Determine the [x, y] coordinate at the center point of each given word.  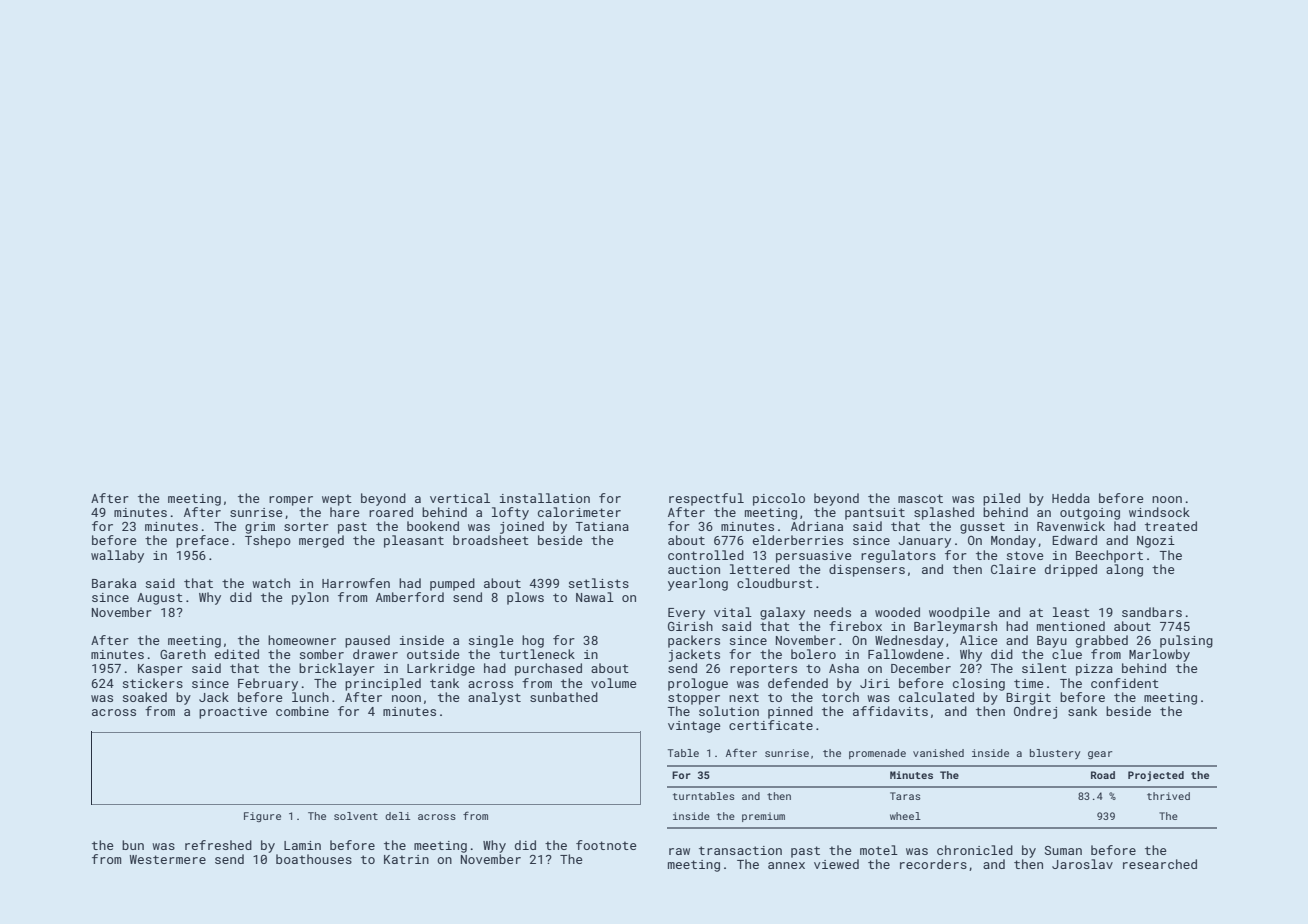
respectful [706, 499]
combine [302, 711]
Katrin [406, 859]
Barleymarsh [955, 627]
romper [291, 501]
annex [786, 865]
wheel [905, 816]
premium [763, 817]
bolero [813, 654]
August [160, 599]
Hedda [1071, 498]
